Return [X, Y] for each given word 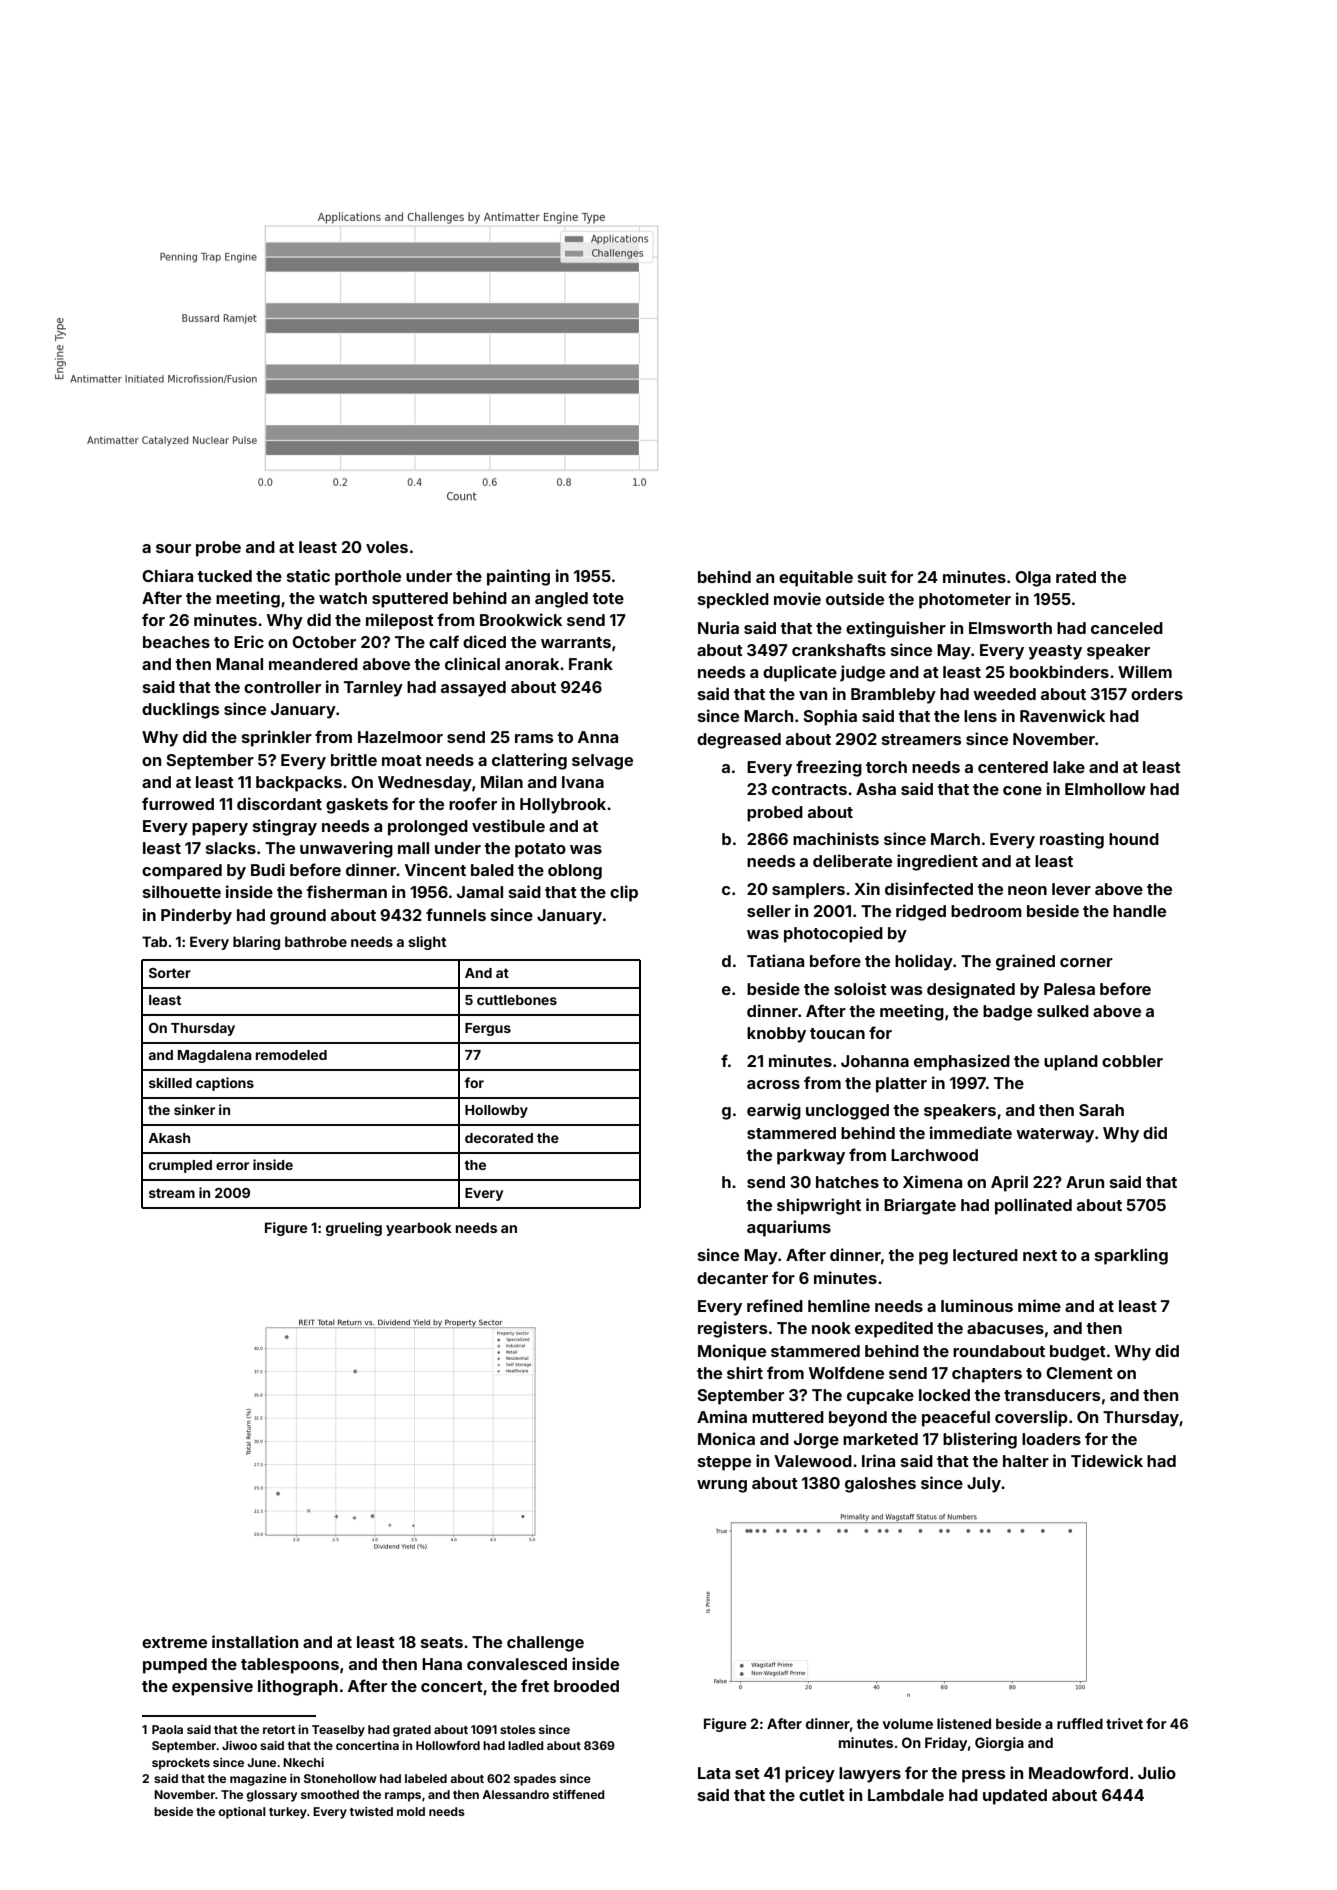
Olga [1033, 579]
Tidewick [1107, 1460]
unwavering [346, 849]
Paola [167, 1729]
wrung [722, 1486]
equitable [816, 578]
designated [971, 990]
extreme [174, 1642]
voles [387, 547]
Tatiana [775, 960]
